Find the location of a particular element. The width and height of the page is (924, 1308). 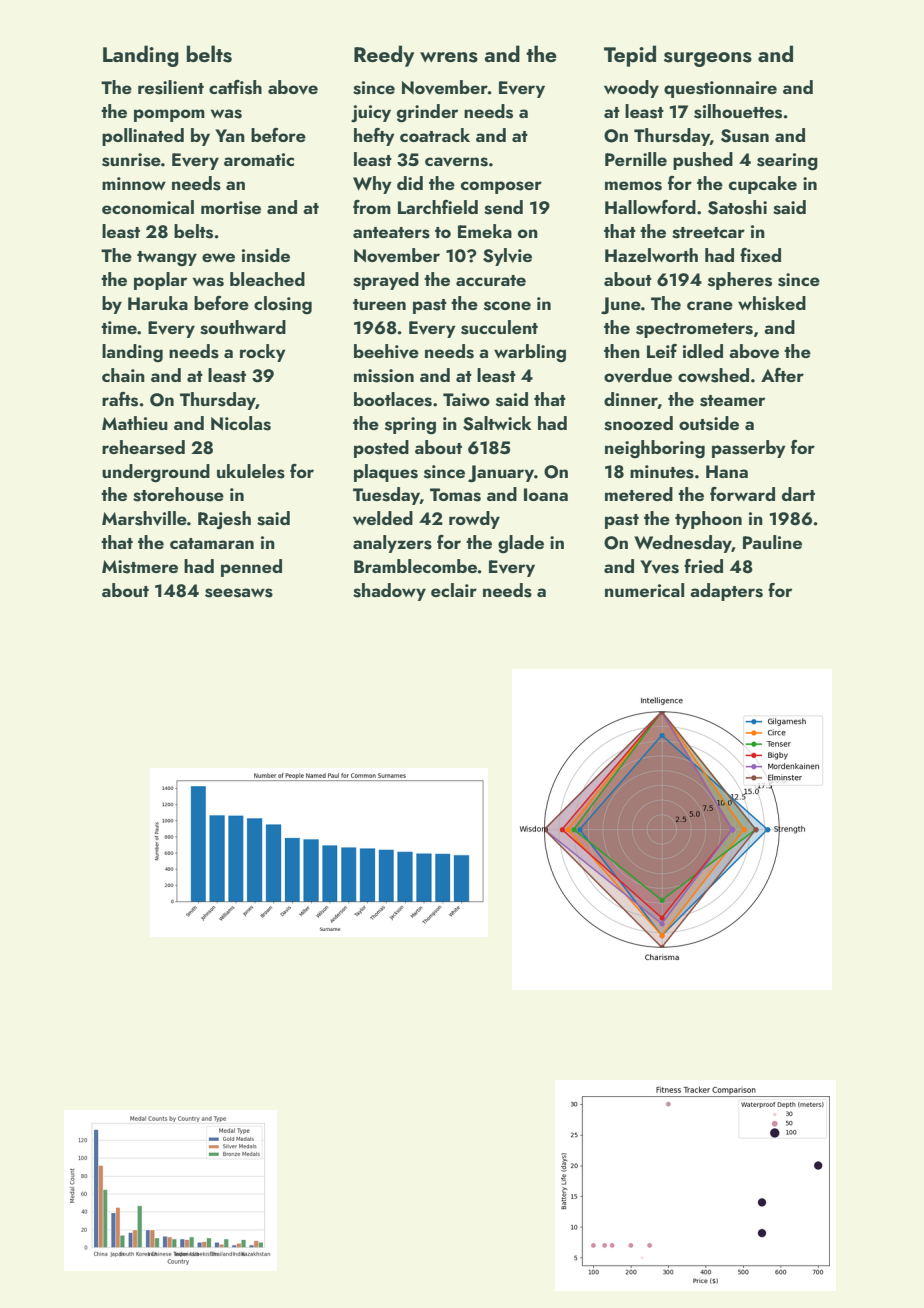

Ioana is located at coordinates (546, 494).
